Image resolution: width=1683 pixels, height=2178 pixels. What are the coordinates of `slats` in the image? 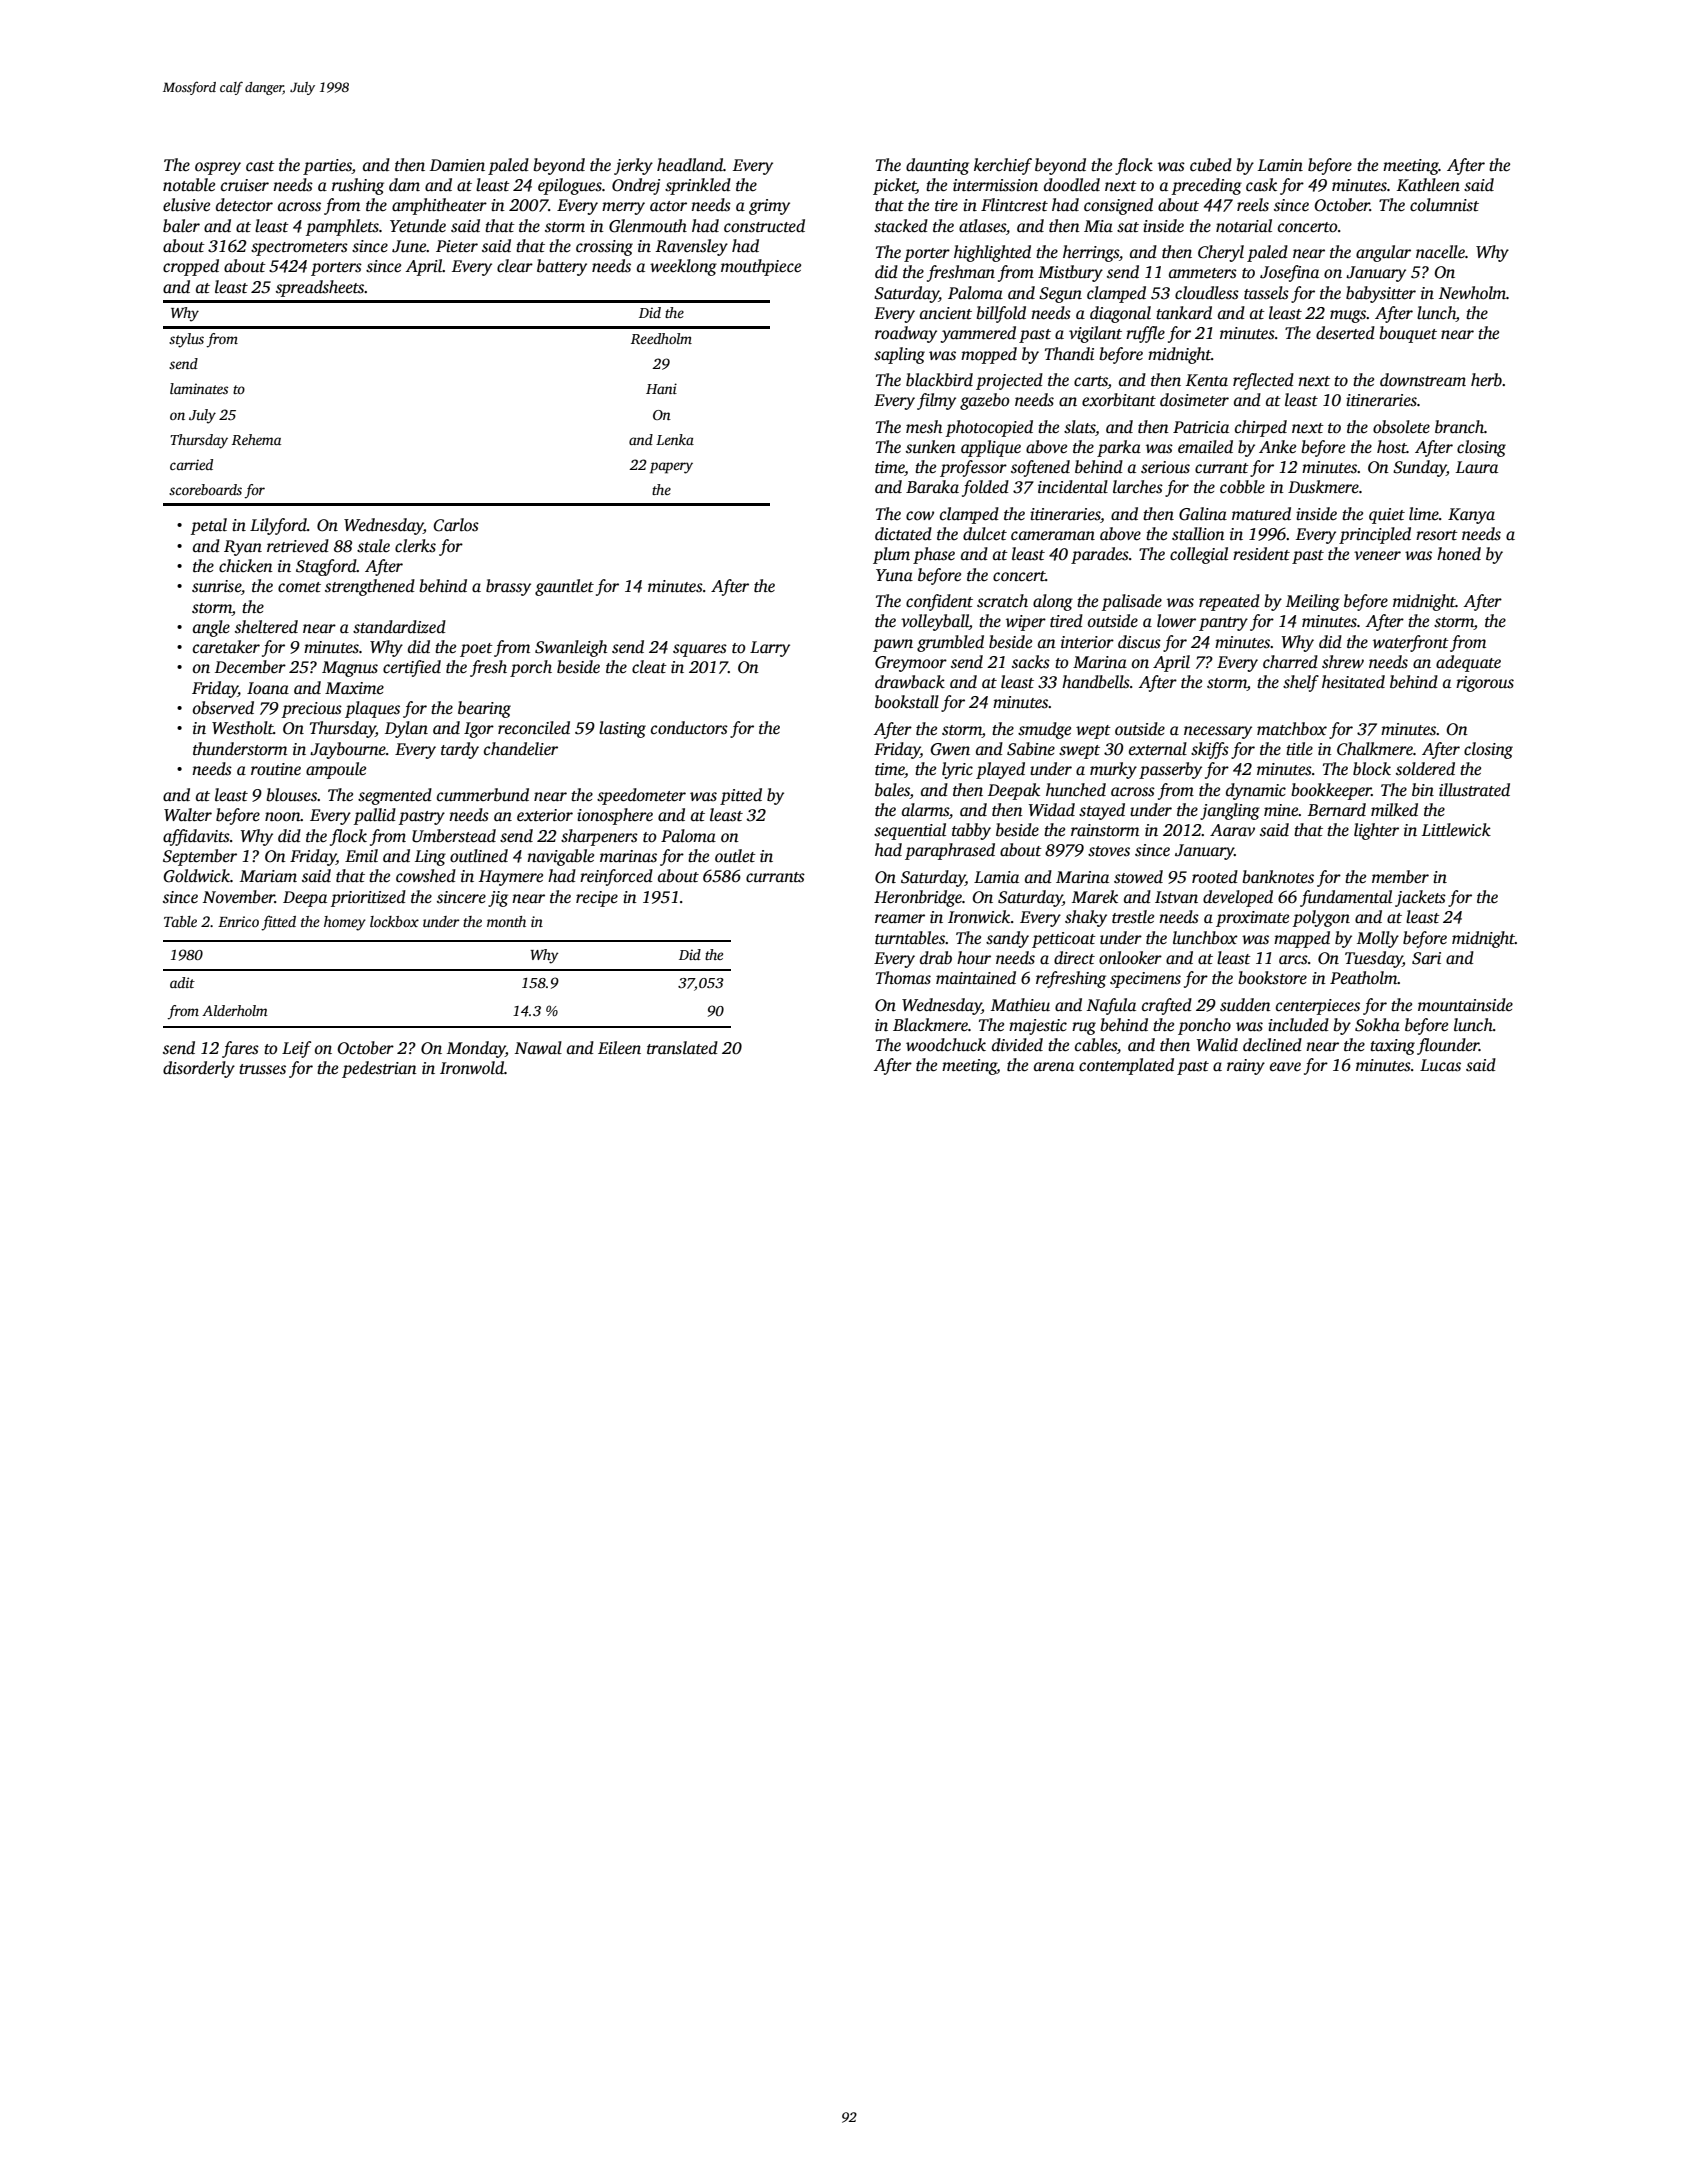 It's located at (1079, 427).
